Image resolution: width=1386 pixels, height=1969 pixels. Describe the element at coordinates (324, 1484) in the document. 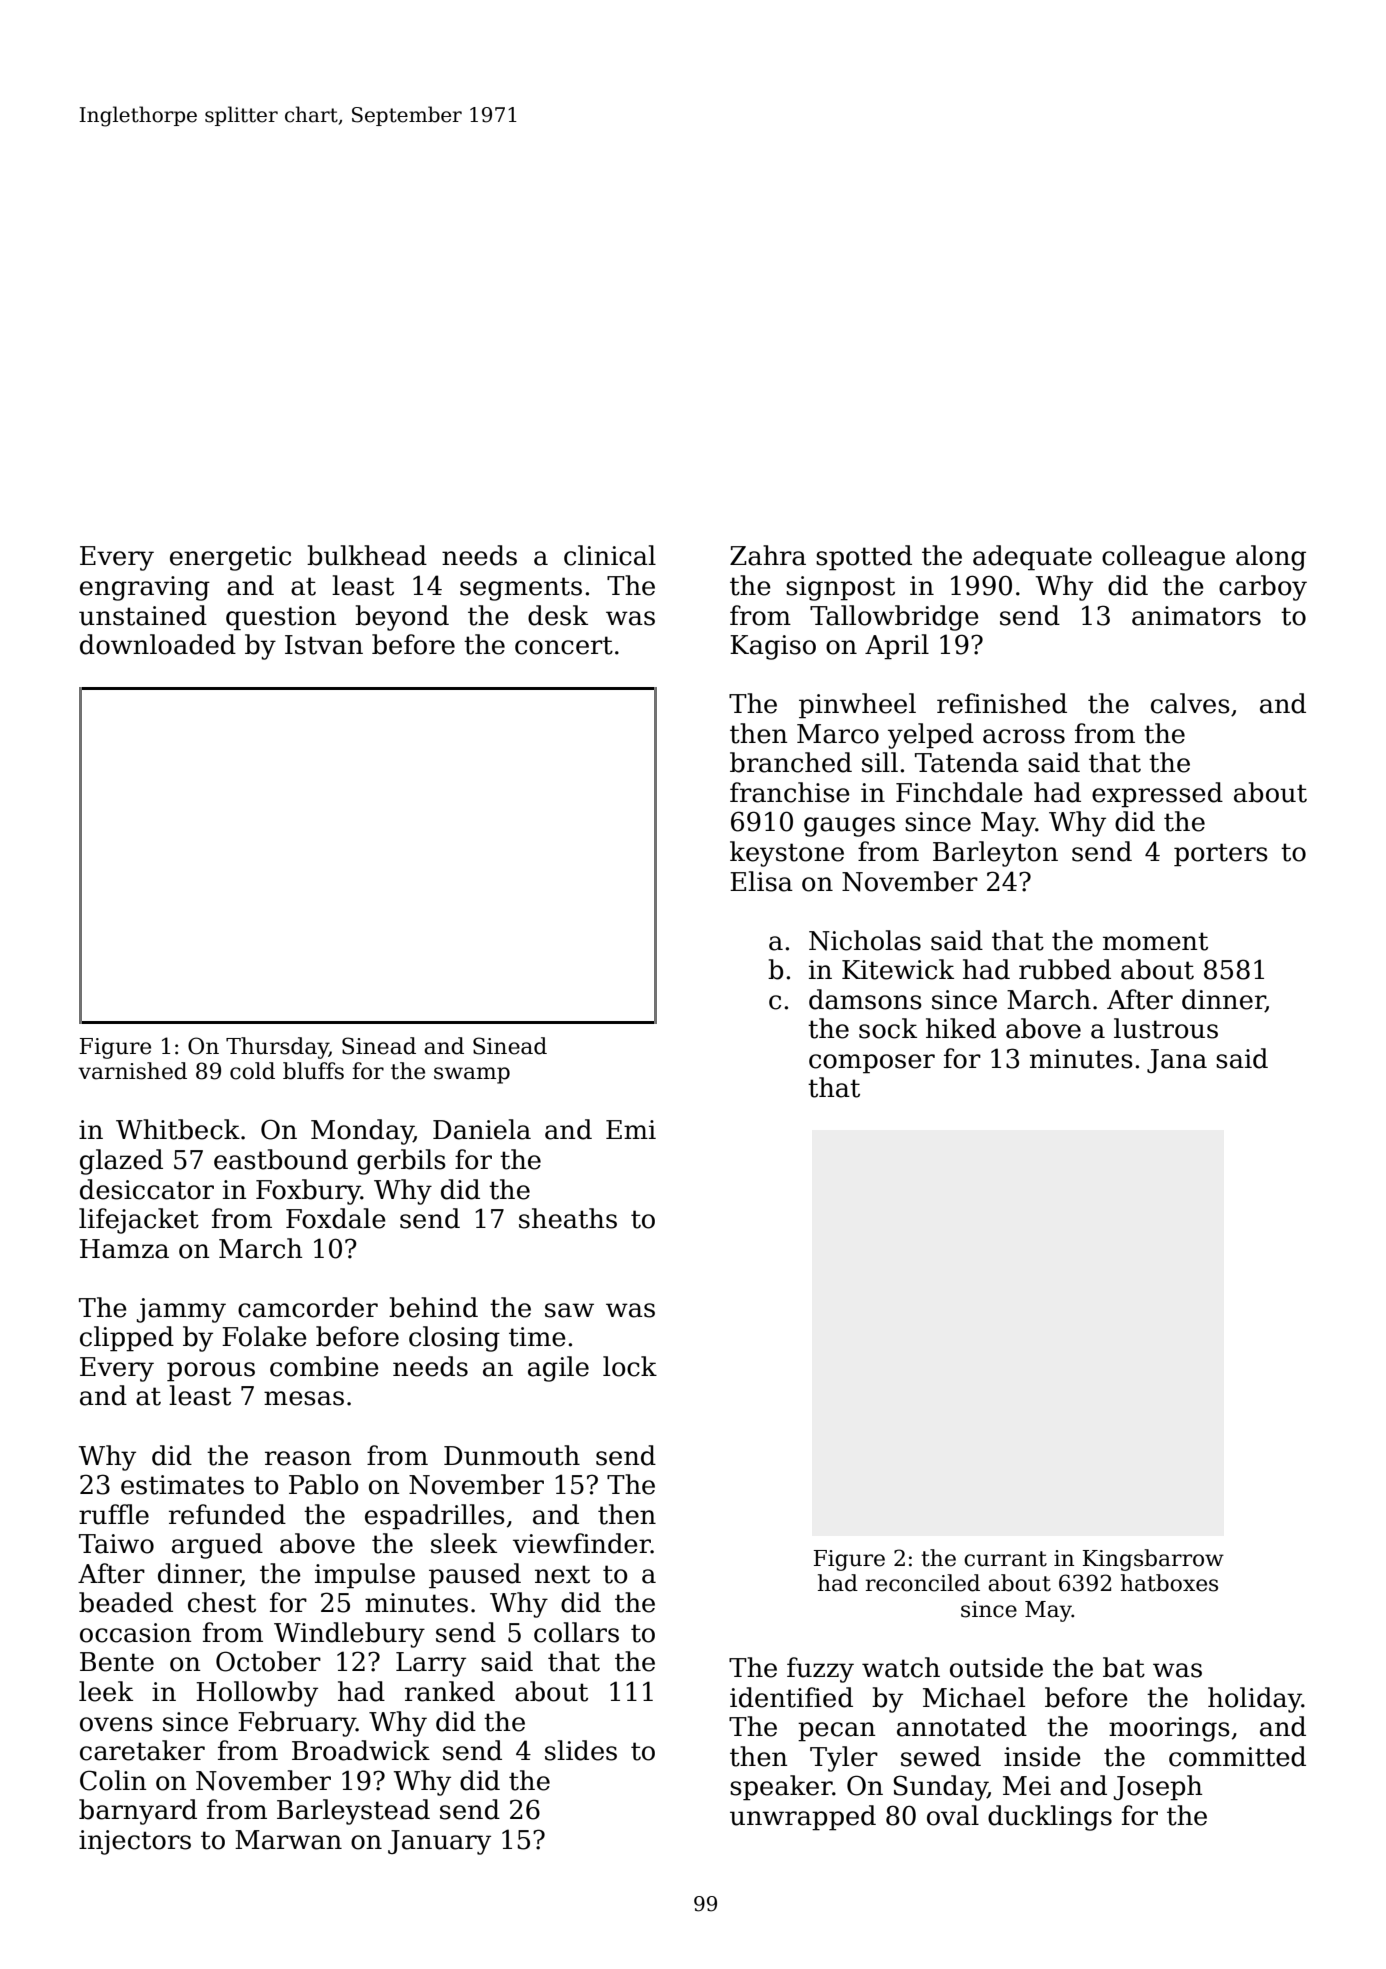

I see `Pablo` at that location.
